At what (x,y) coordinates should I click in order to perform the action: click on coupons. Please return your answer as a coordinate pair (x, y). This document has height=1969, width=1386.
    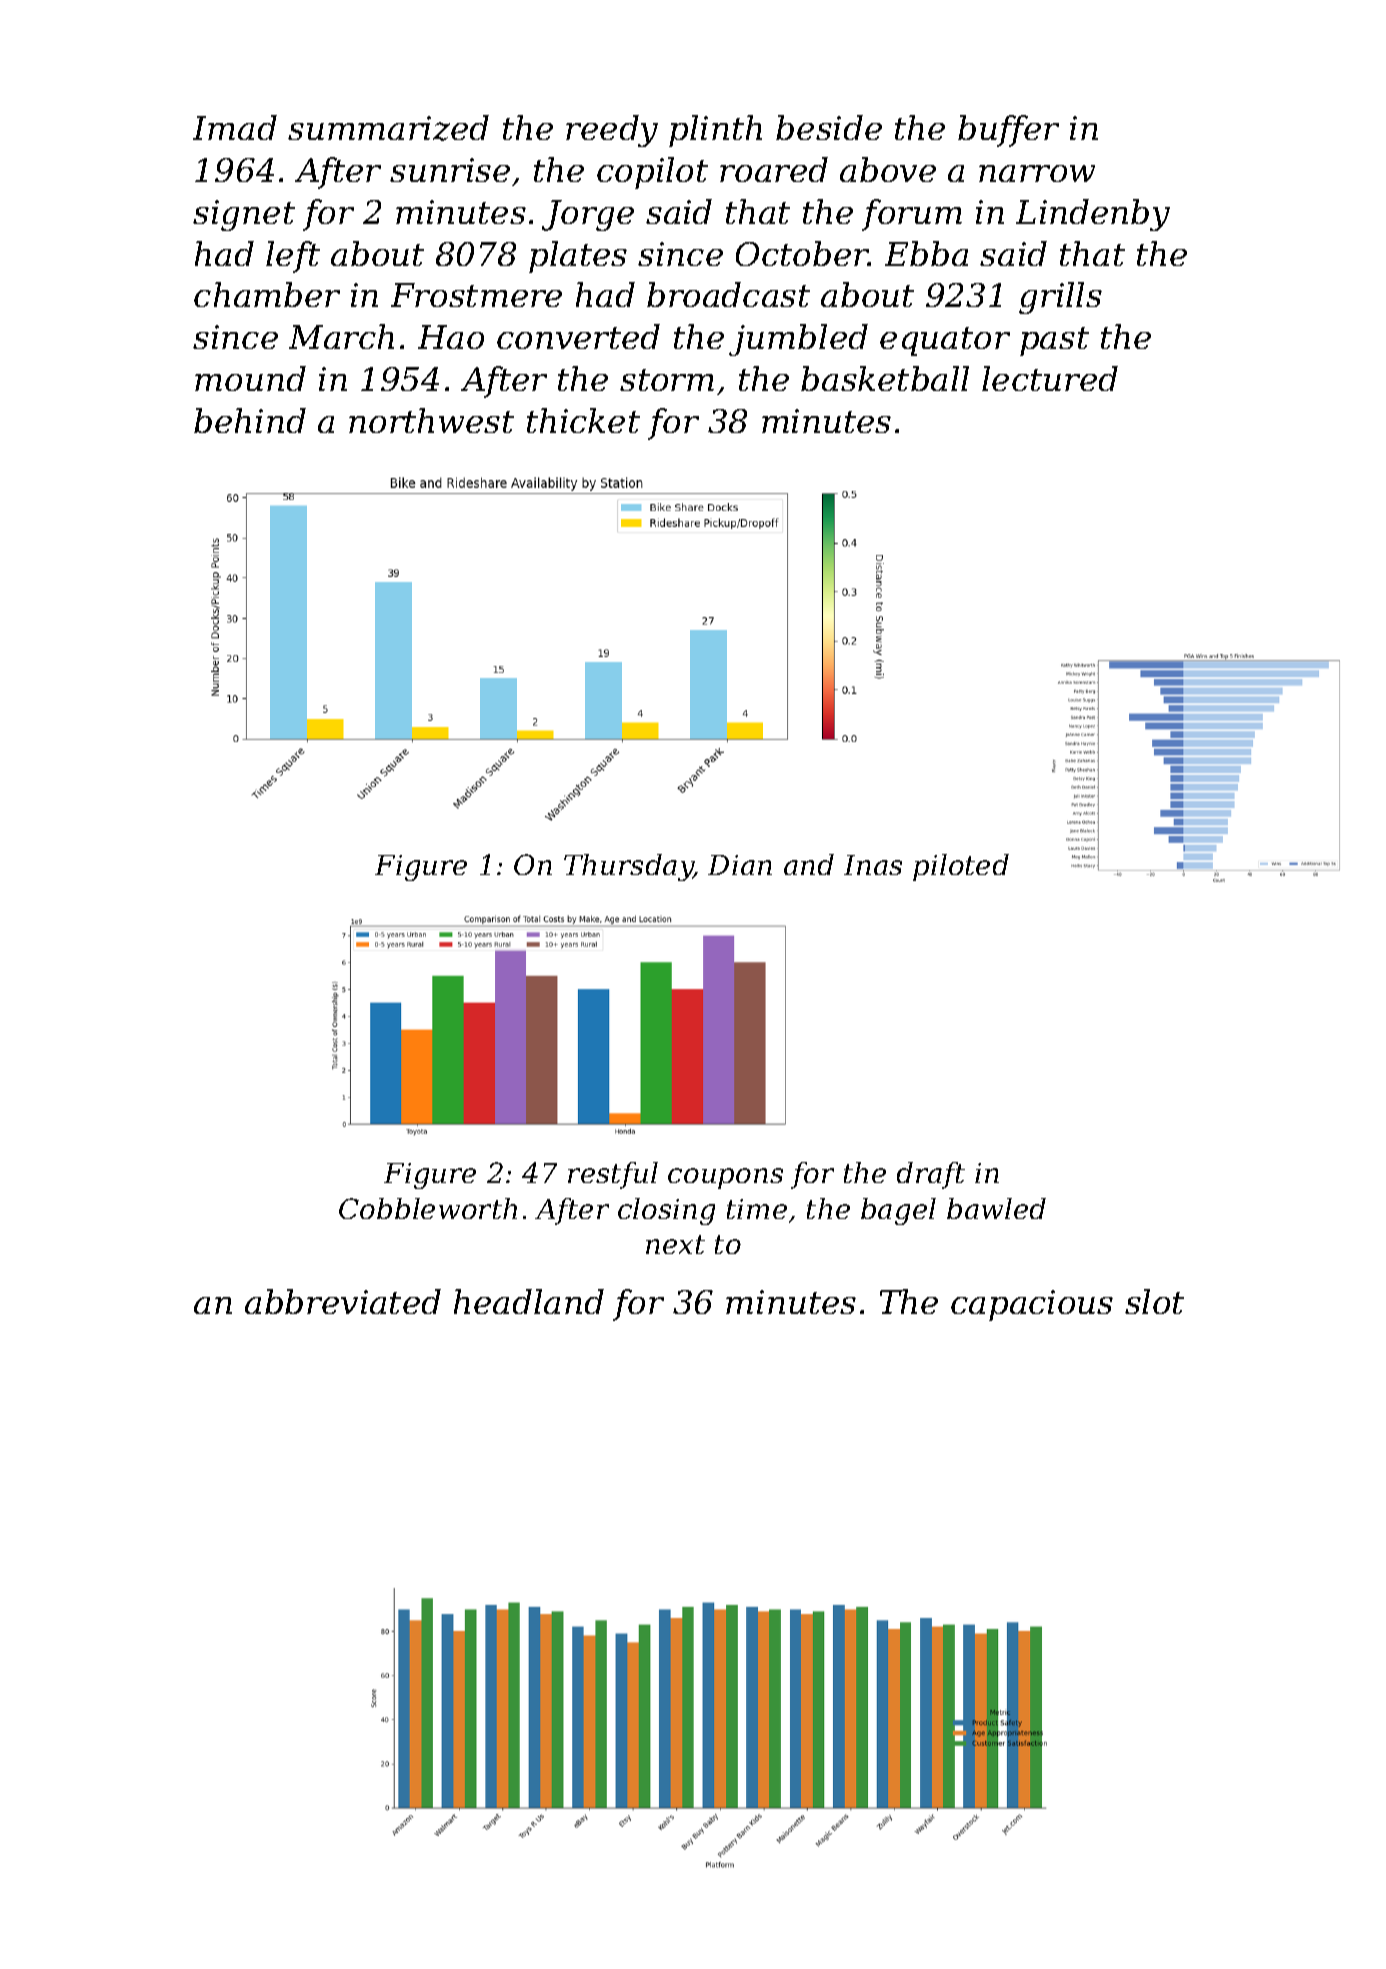
    Looking at the image, I should click on (725, 1178).
